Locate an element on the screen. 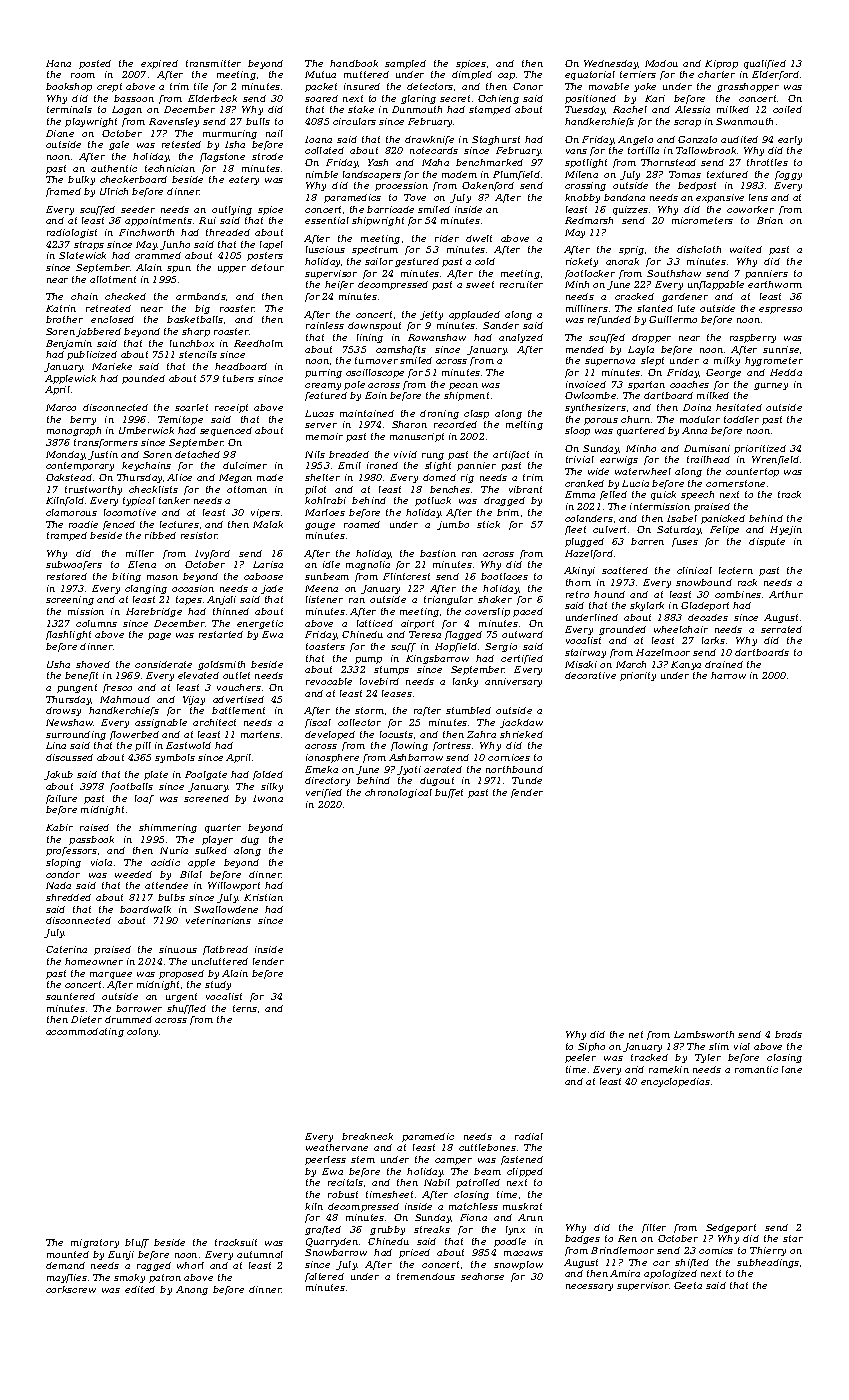 The width and height of the screenshot is (849, 1400). sauntered is located at coordinates (70, 996).
